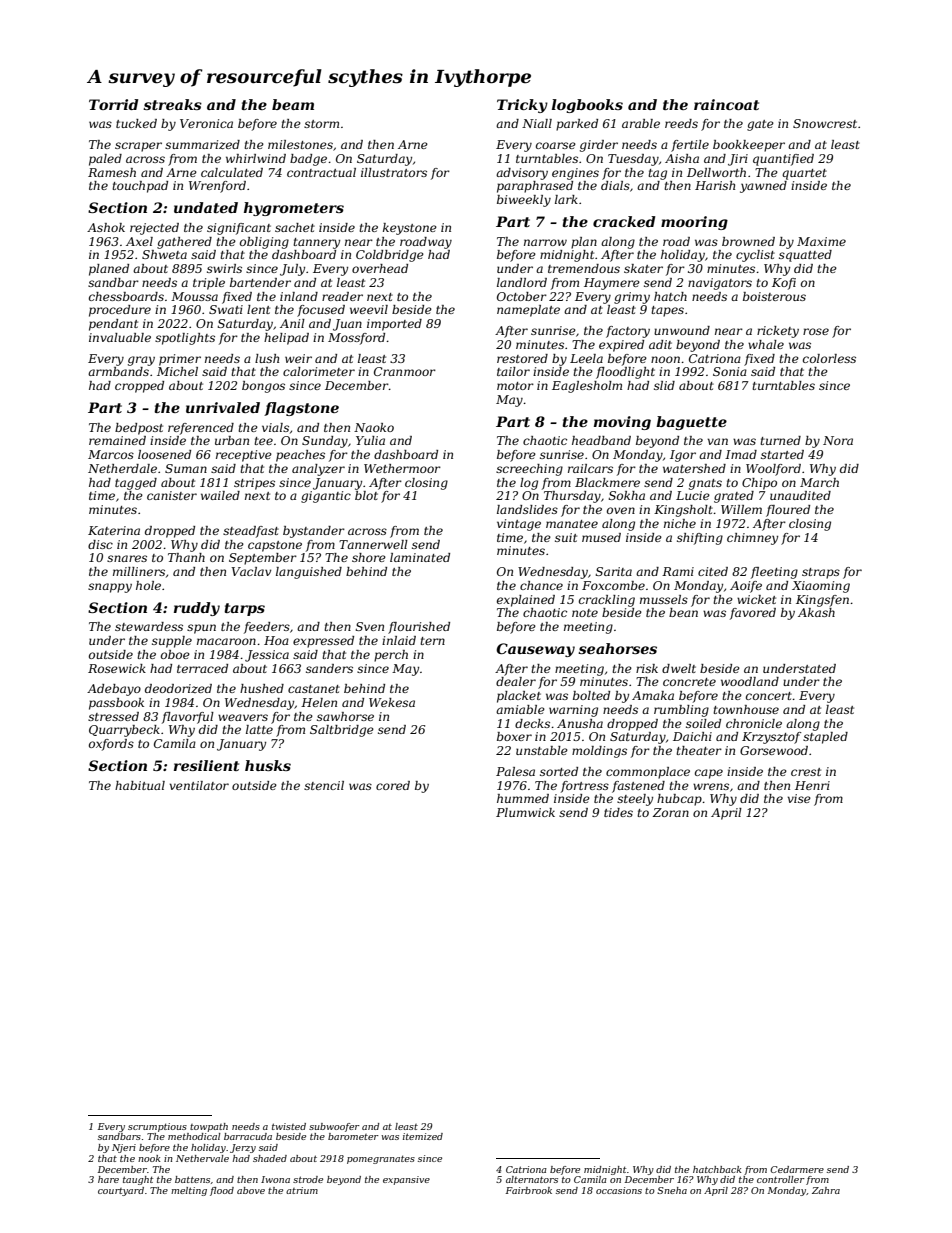 Image resolution: width=952 pixels, height=1233 pixels. What do you see at coordinates (566, 199) in the screenshot?
I see `lark` at bounding box center [566, 199].
